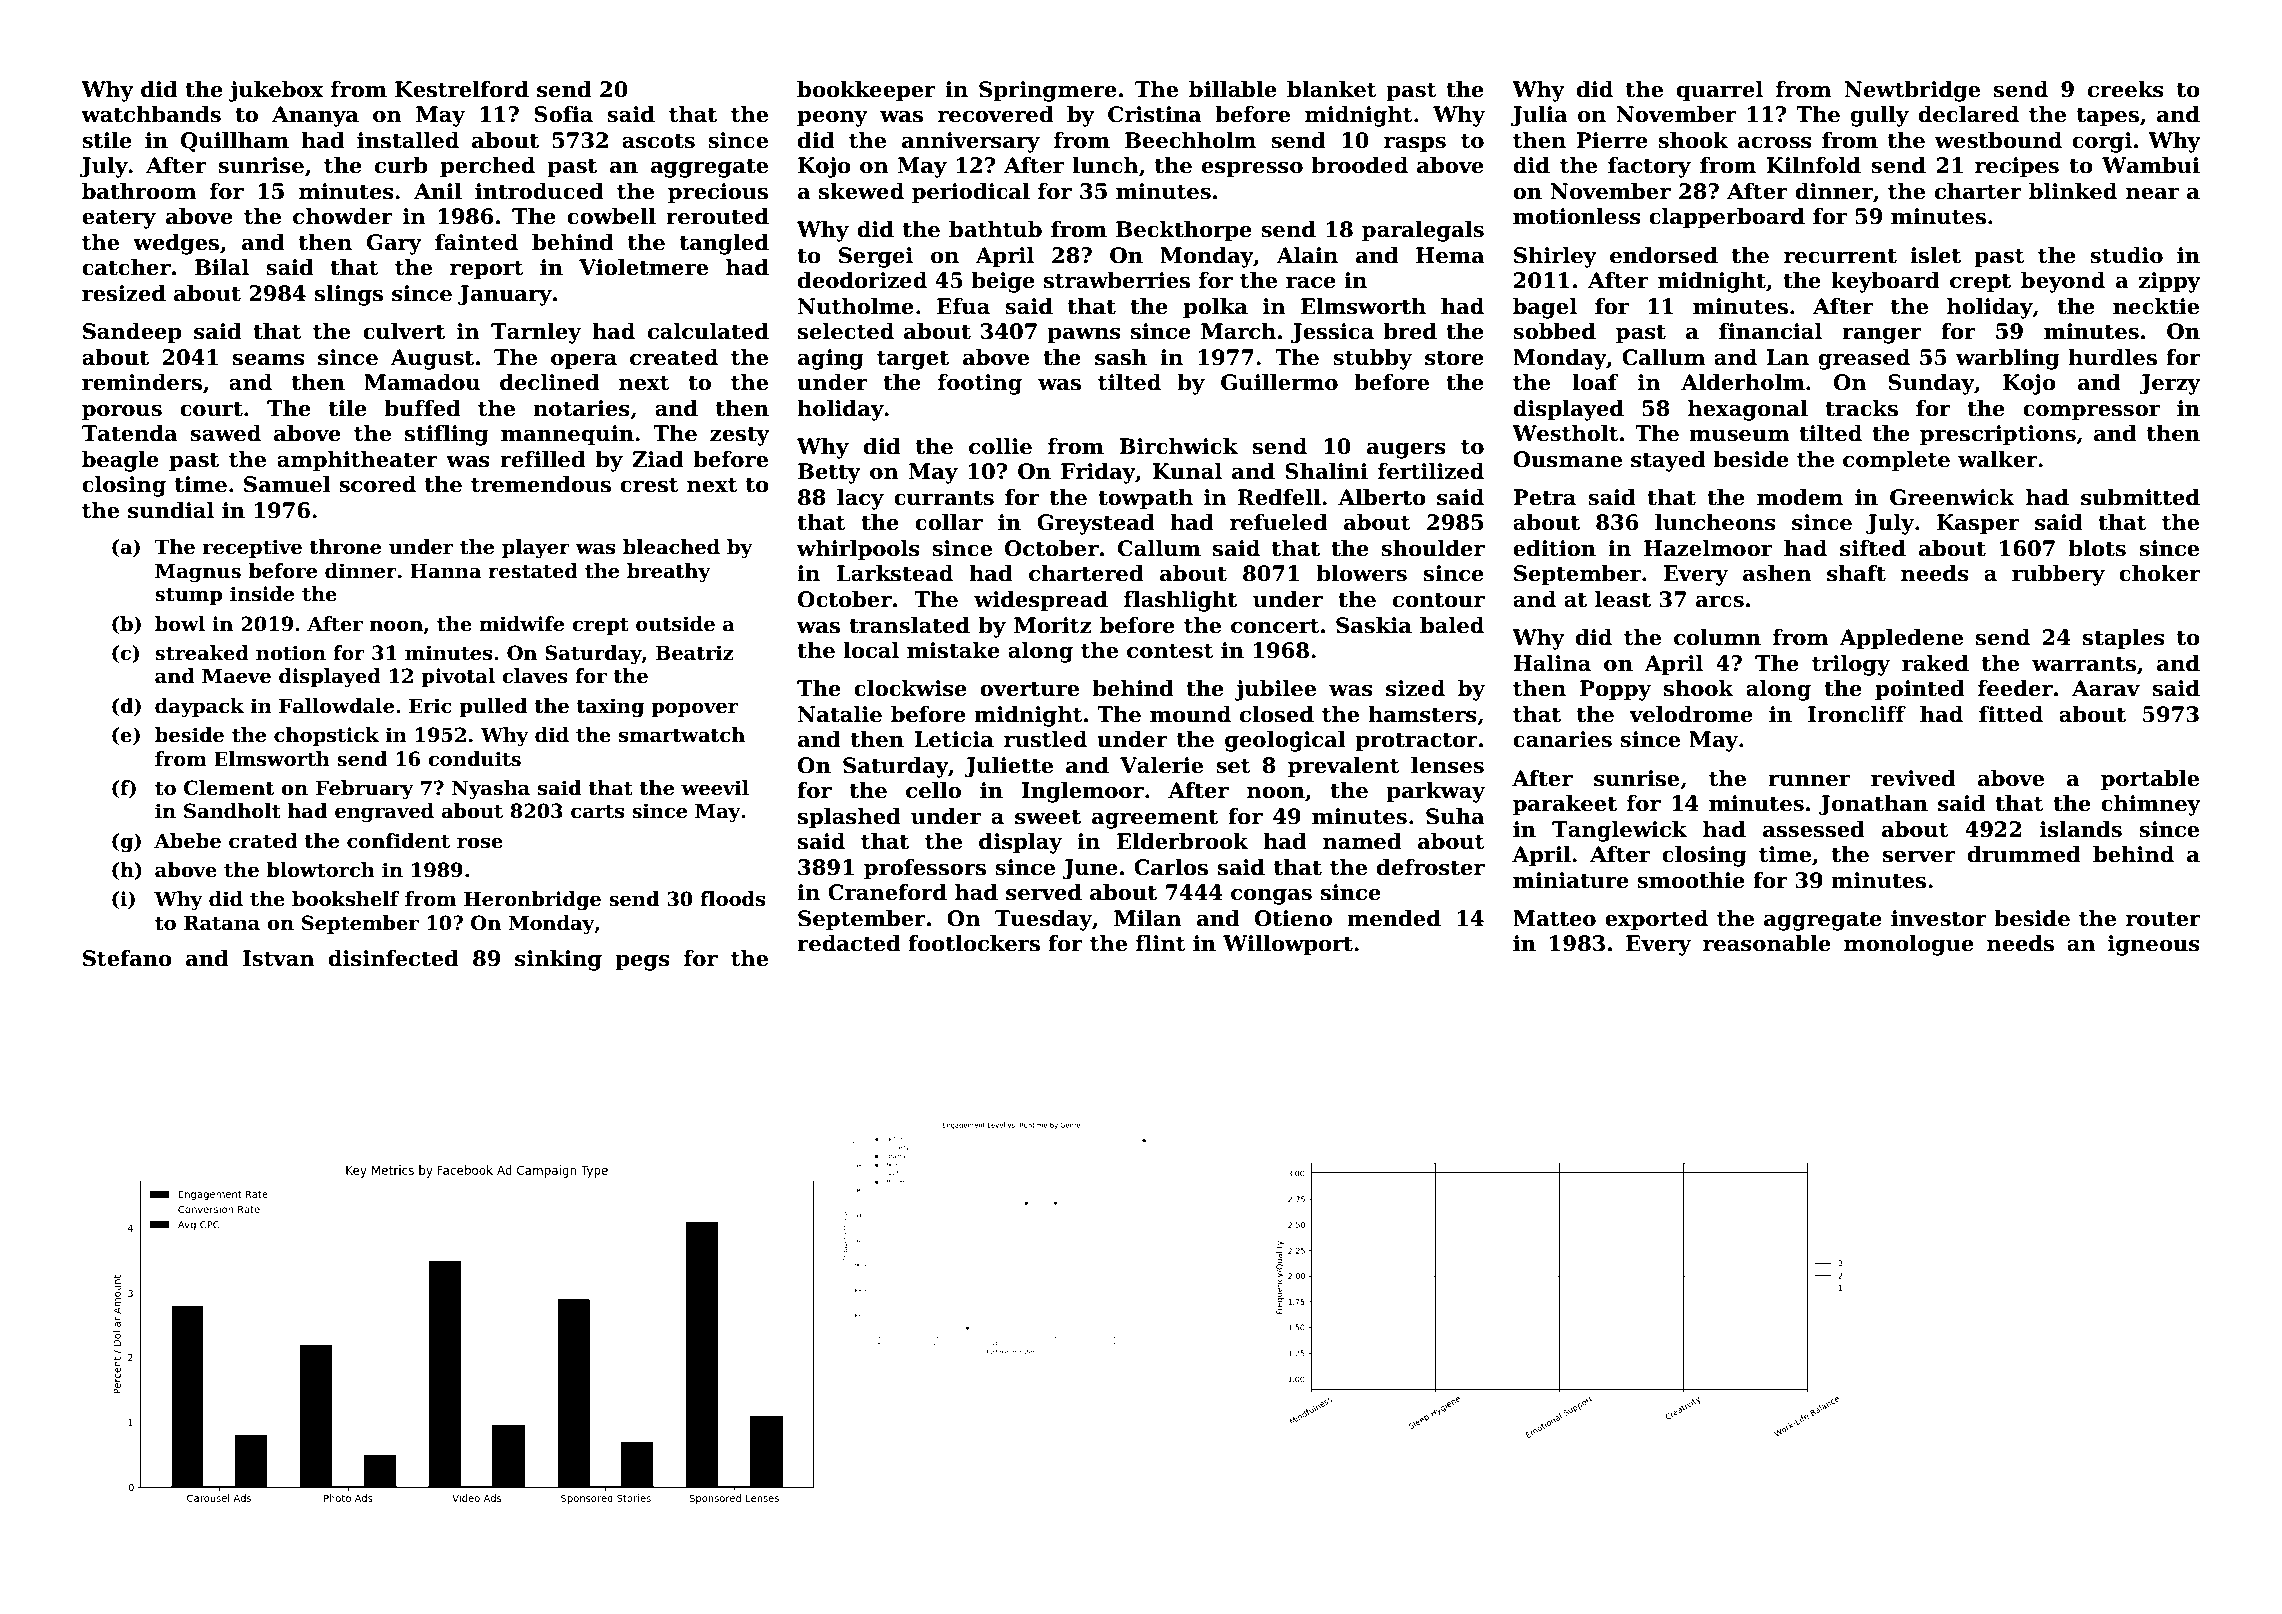 The image size is (2282, 1614). Describe the element at coordinates (1998, 140) in the screenshot. I see `westbound` at that location.
